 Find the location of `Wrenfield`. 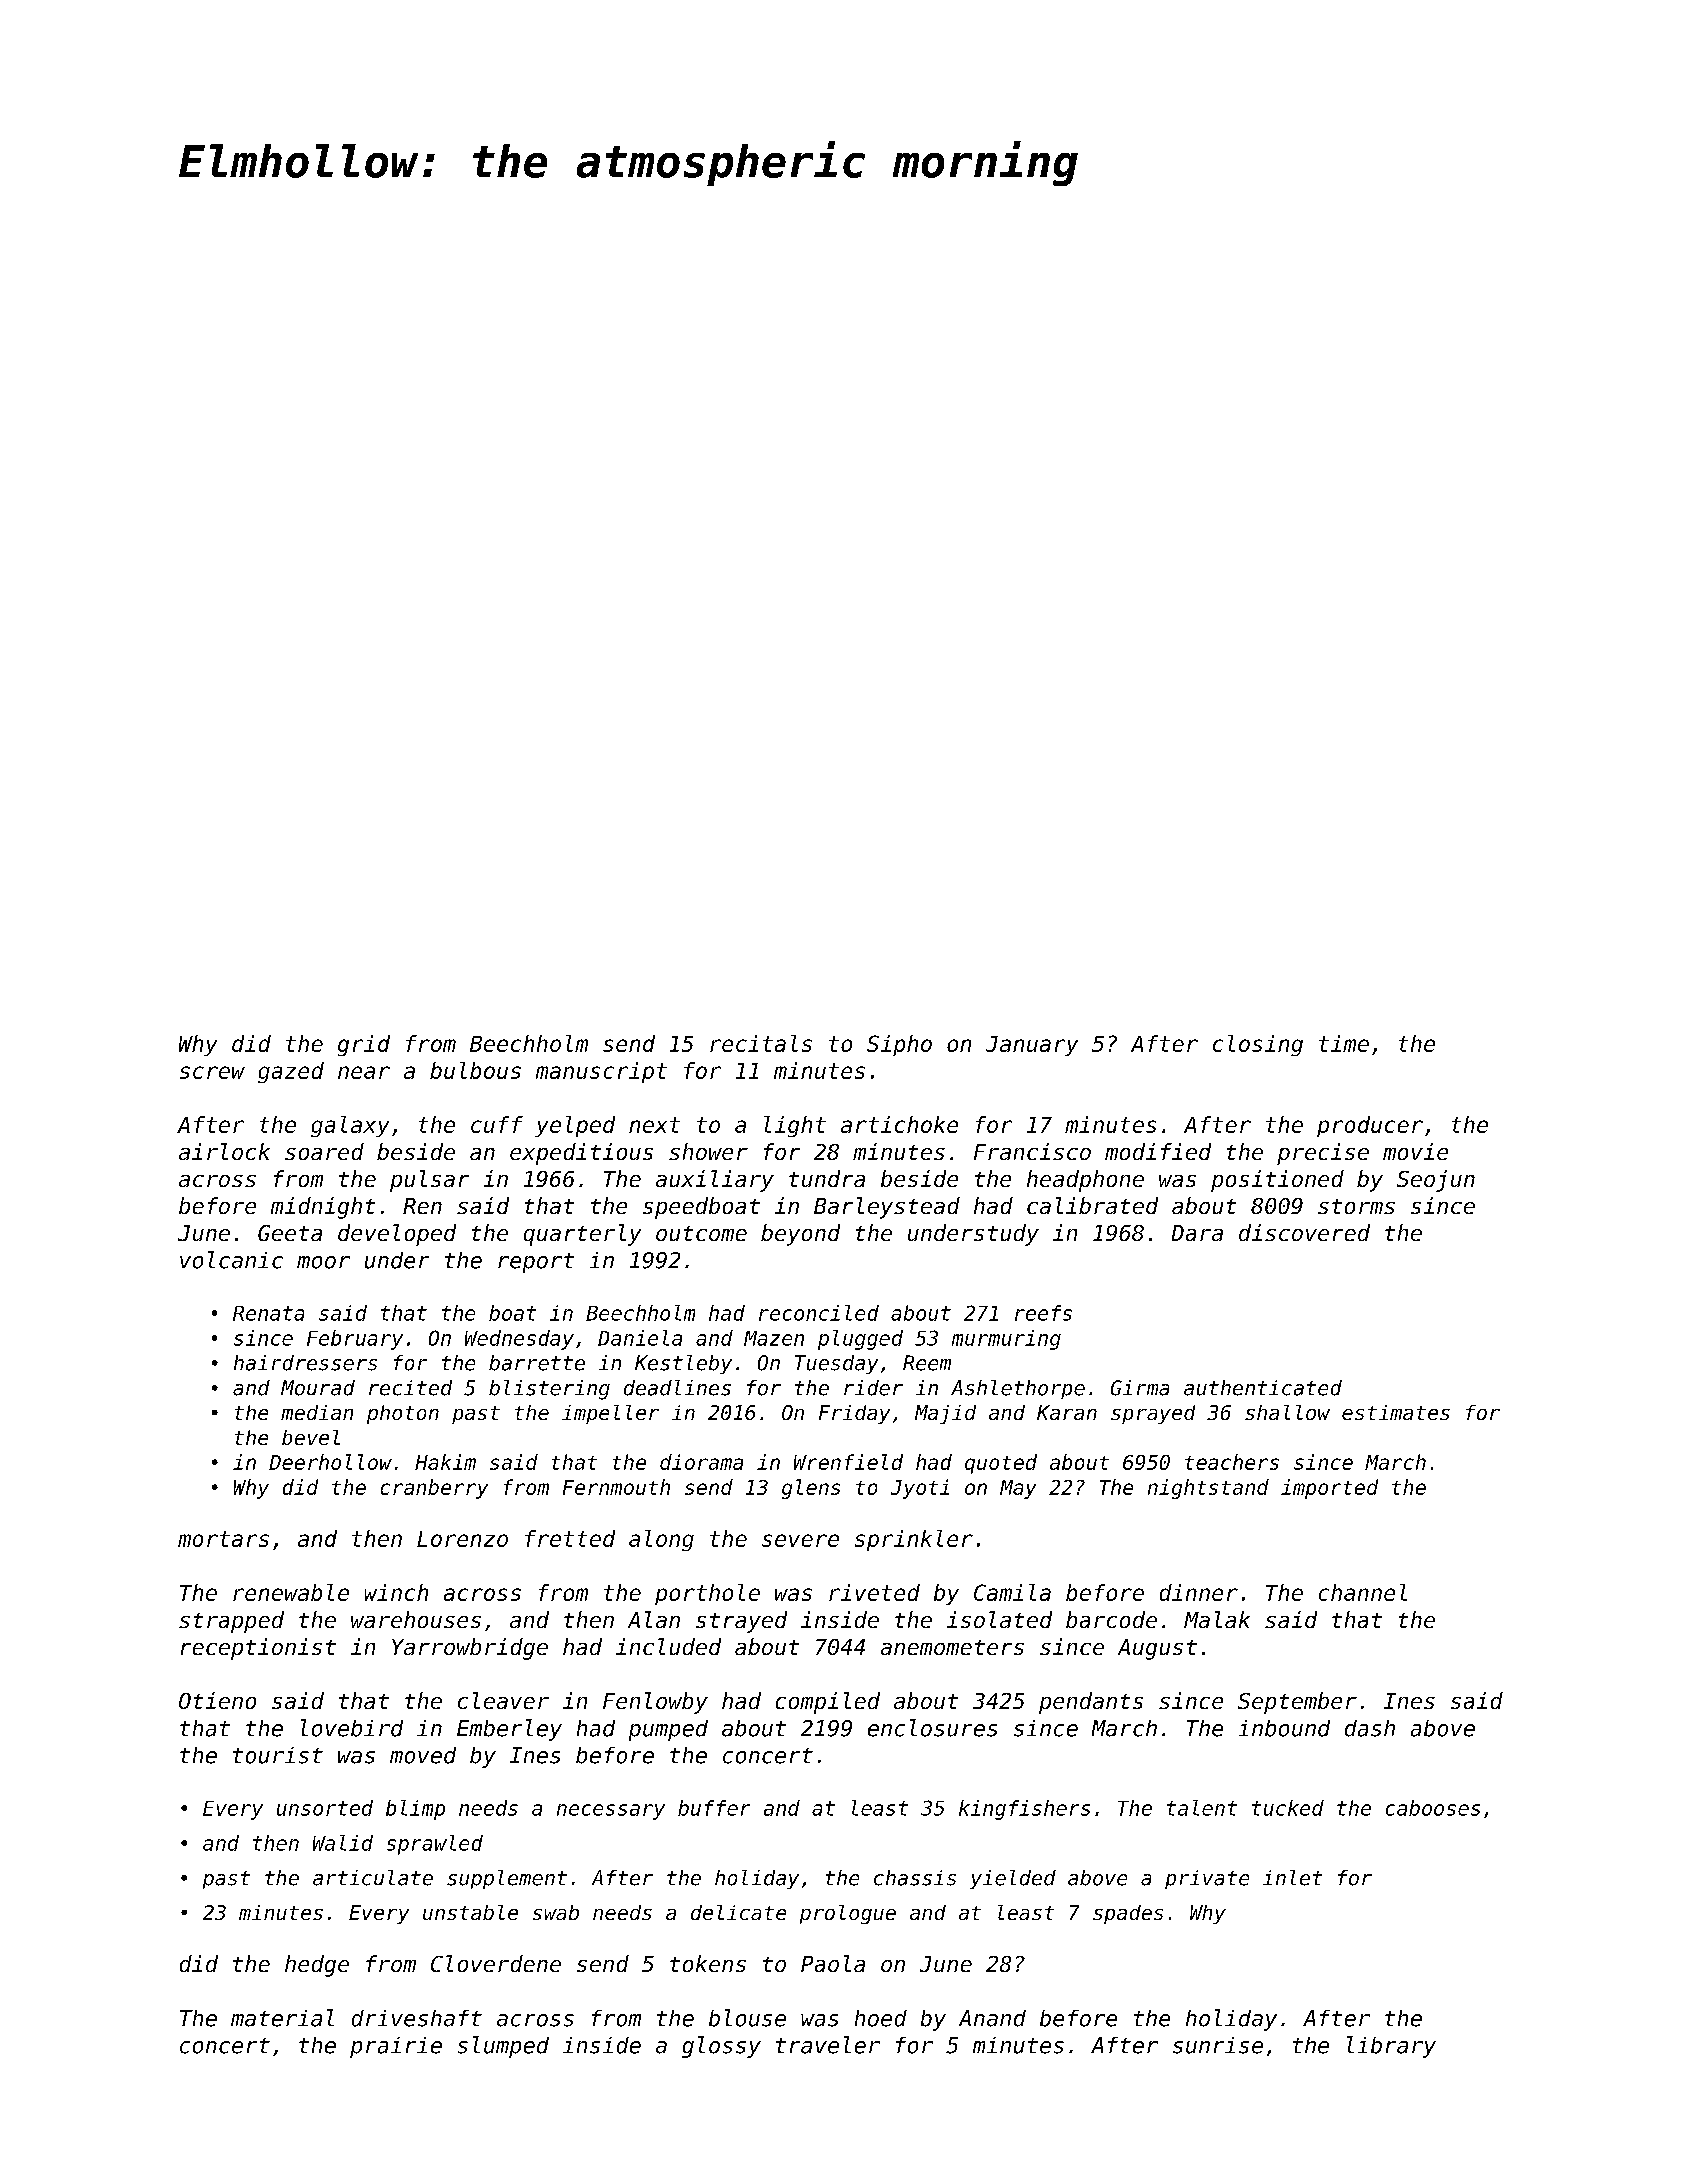

Wrenfield is located at coordinates (848, 1462).
